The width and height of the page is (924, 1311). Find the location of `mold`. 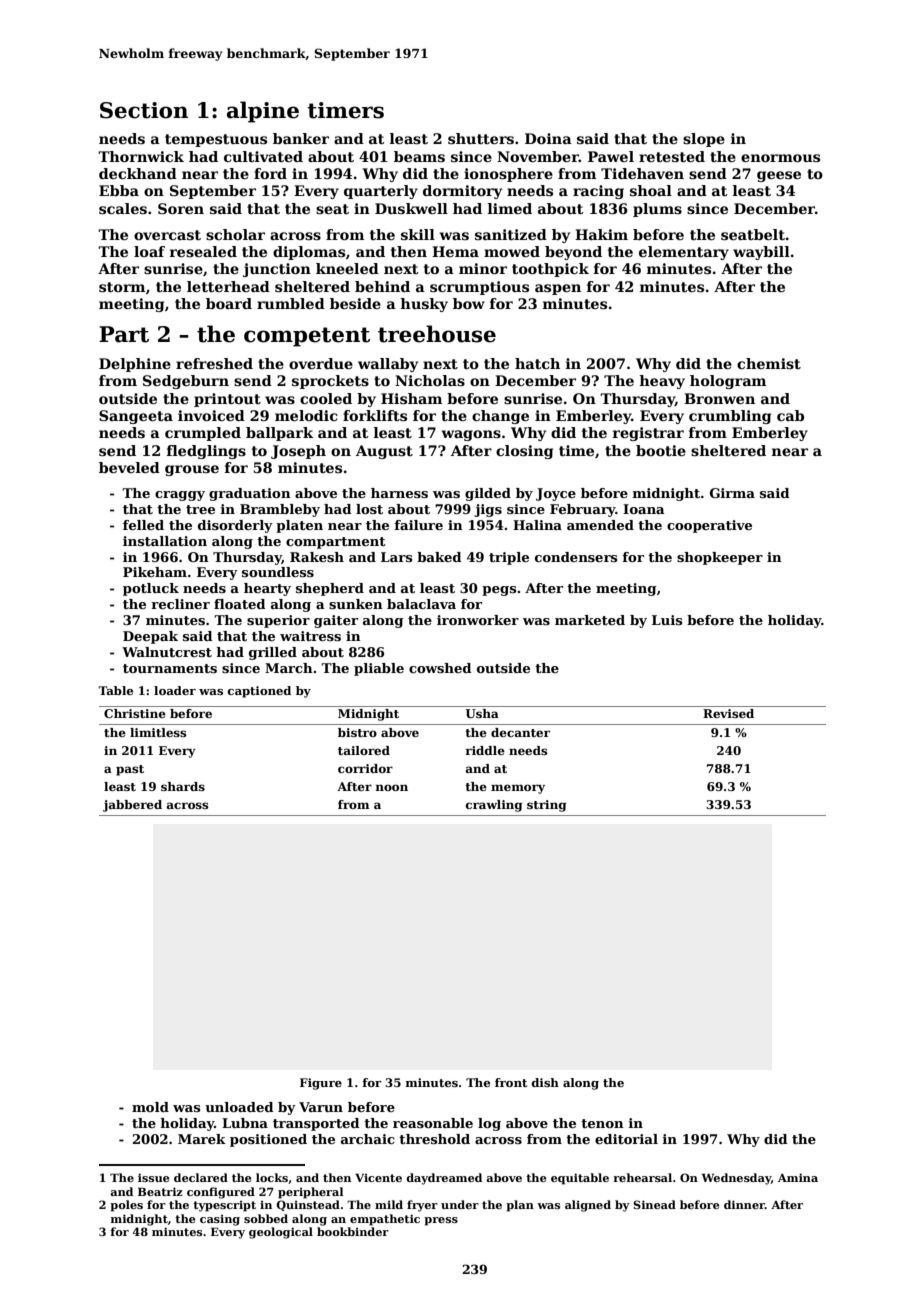

mold is located at coordinates (150, 1107).
